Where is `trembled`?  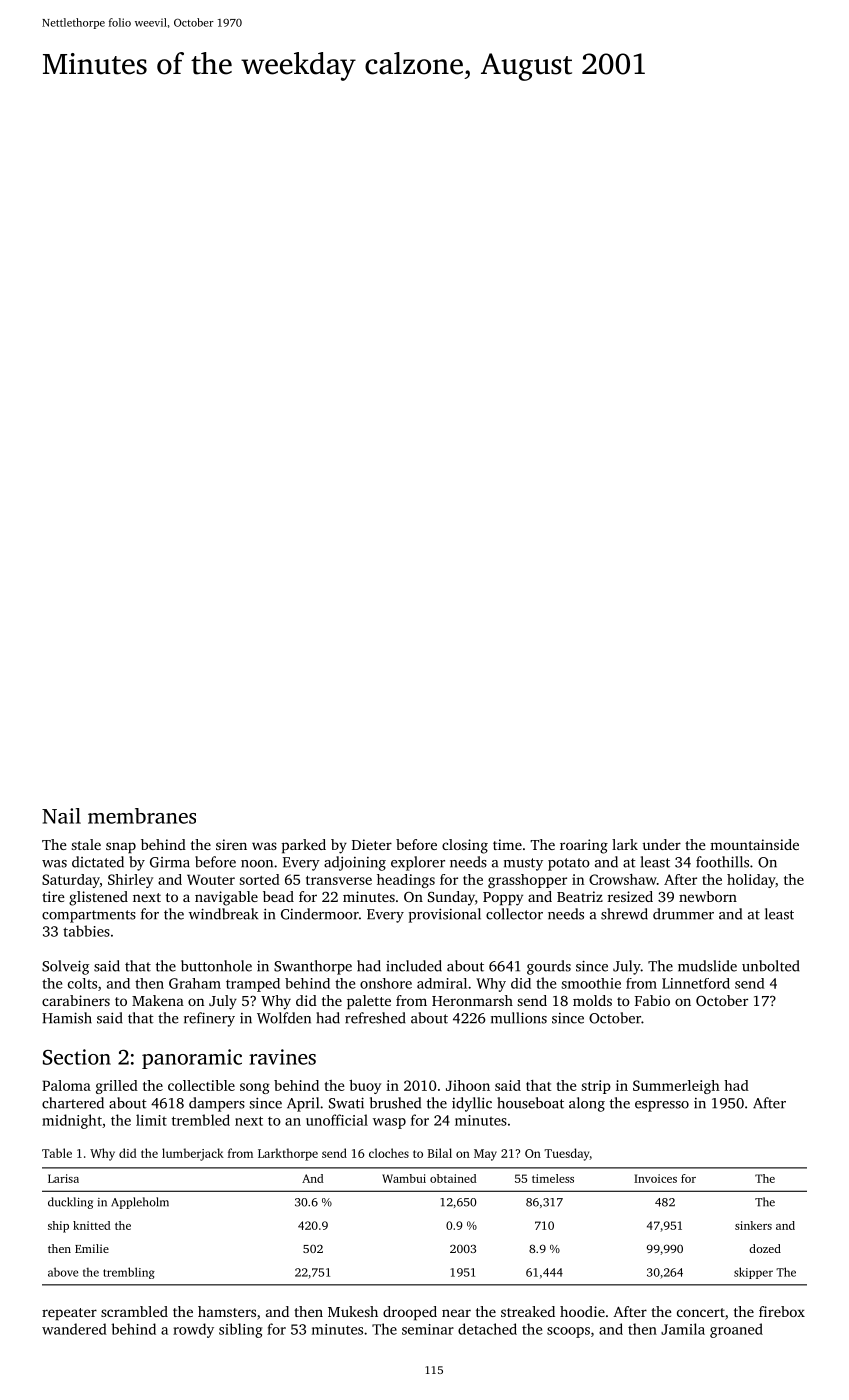 trembled is located at coordinates (201, 1120).
